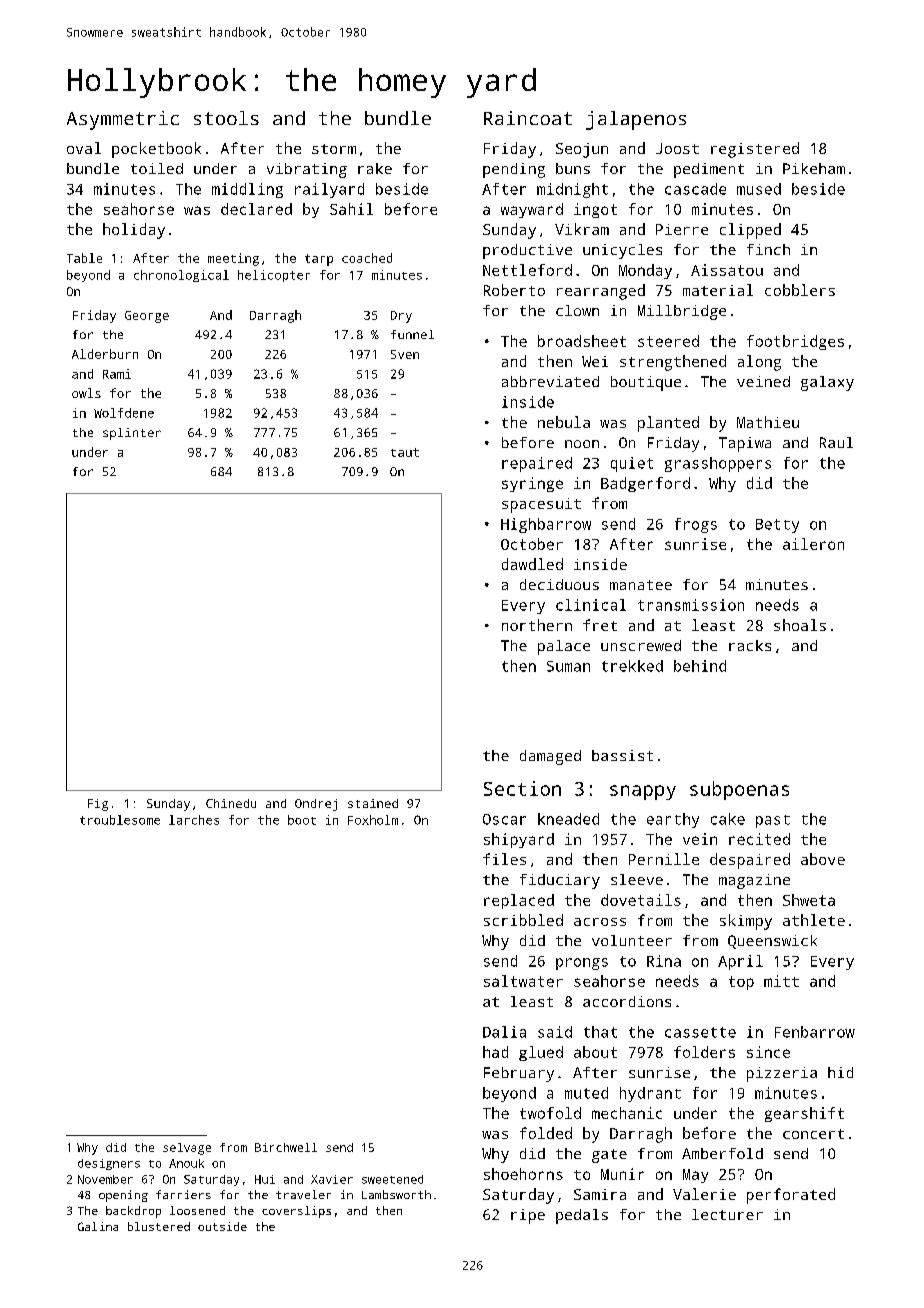 This document has height=1308, width=924. Describe the element at coordinates (194, 820) in the document. I see `larches` at that location.
